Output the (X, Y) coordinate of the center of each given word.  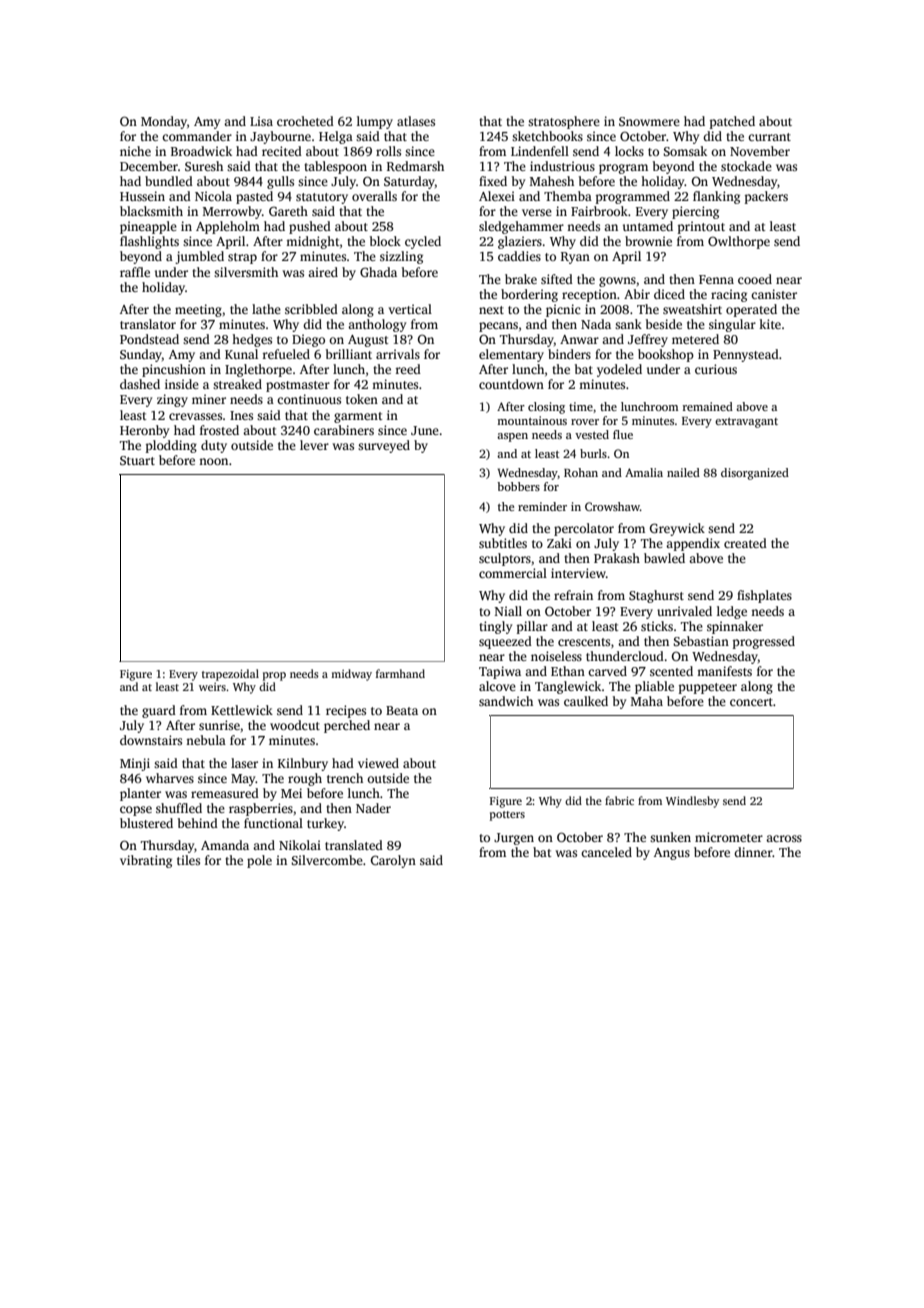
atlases (416, 121)
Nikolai (300, 845)
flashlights (149, 242)
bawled (664, 558)
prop (274, 676)
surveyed (384, 446)
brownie (648, 241)
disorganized (755, 474)
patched (732, 122)
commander (197, 136)
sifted (557, 279)
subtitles (503, 543)
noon (213, 461)
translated (354, 845)
